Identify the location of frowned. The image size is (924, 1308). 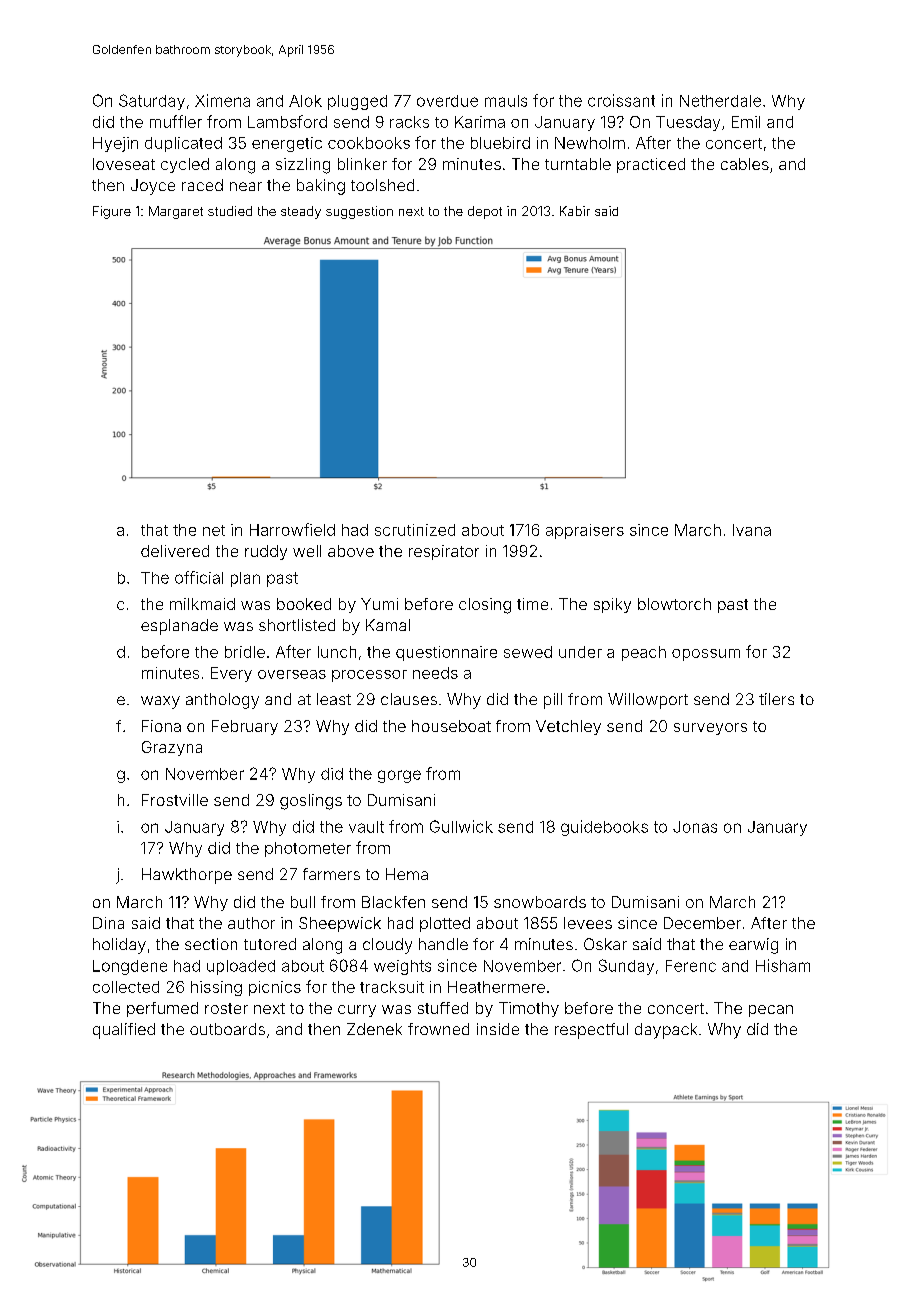
(438, 1029).
